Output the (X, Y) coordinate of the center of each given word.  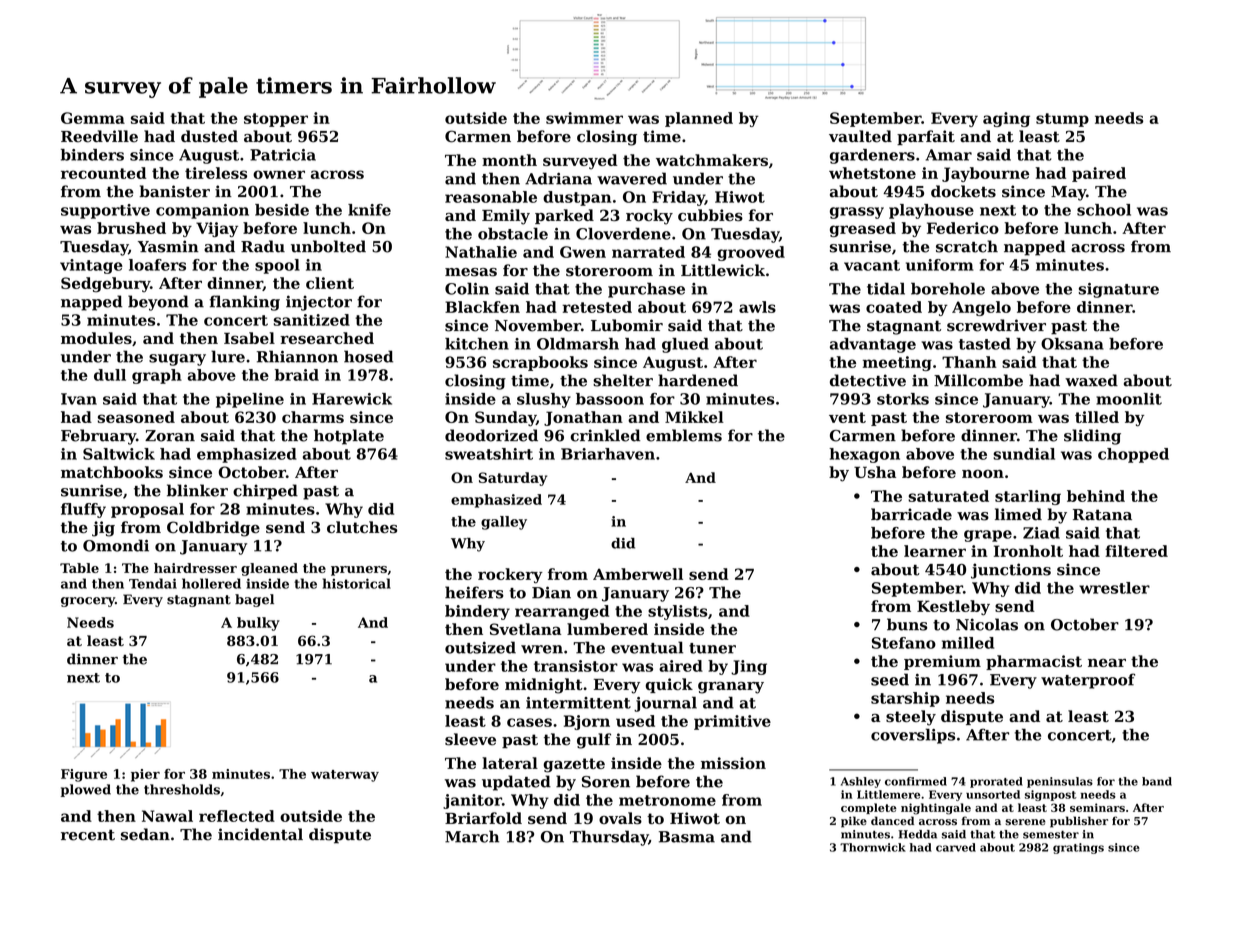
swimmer (584, 118)
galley (504, 523)
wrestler (1114, 588)
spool (277, 266)
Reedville (99, 136)
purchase (646, 290)
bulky (258, 624)
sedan (145, 834)
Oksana (1072, 344)
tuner (712, 648)
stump (1062, 120)
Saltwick (119, 454)
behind (1096, 496)
